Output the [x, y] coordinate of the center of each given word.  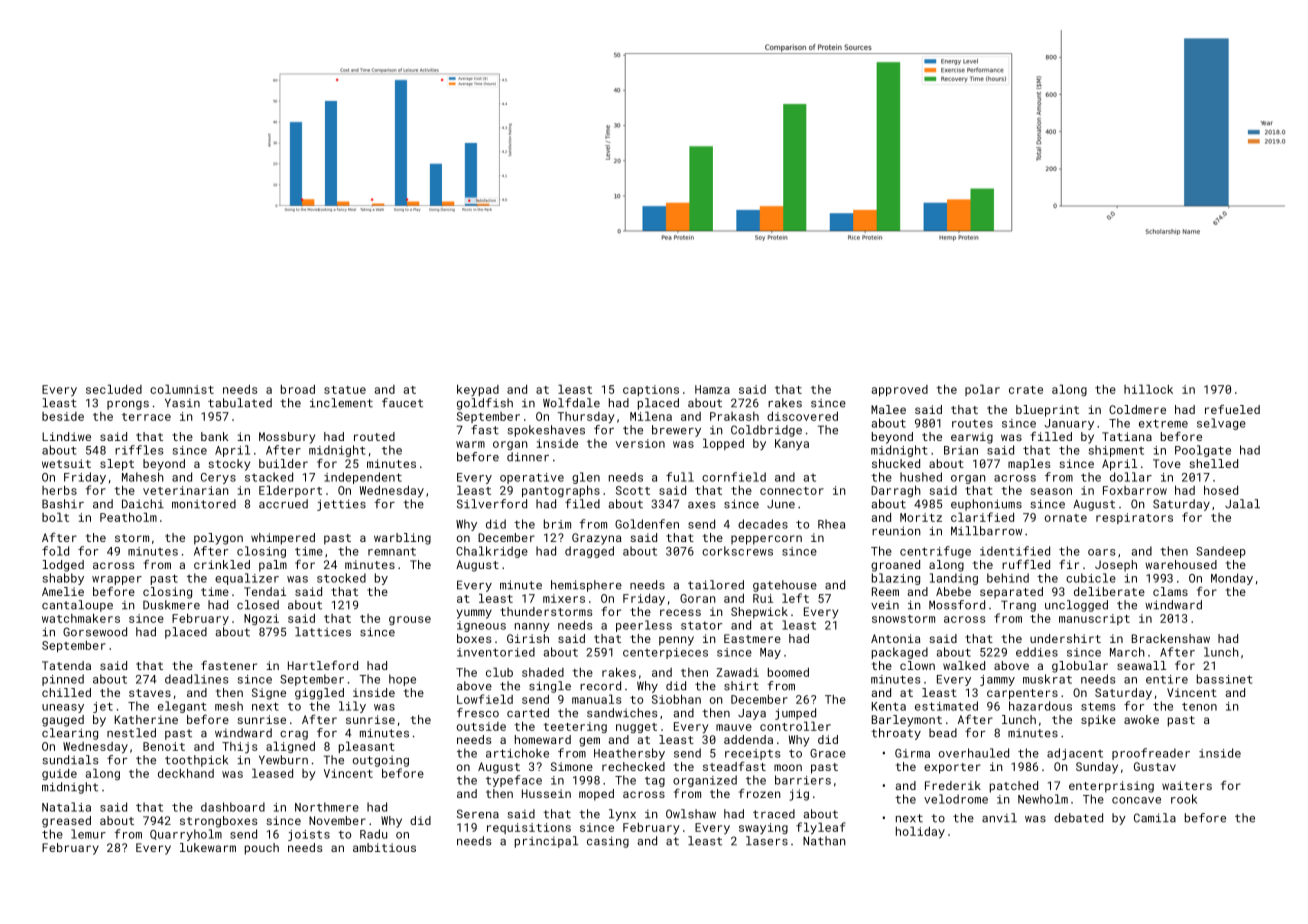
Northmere [327, 807]
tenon [1199, 706]
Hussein [546, 793]
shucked [896, 463]
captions [651, 390]
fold [55, 551]
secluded [114, 389]
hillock [1148, 389]
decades [763, 524]
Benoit [164, 746]
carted [528, 713]
